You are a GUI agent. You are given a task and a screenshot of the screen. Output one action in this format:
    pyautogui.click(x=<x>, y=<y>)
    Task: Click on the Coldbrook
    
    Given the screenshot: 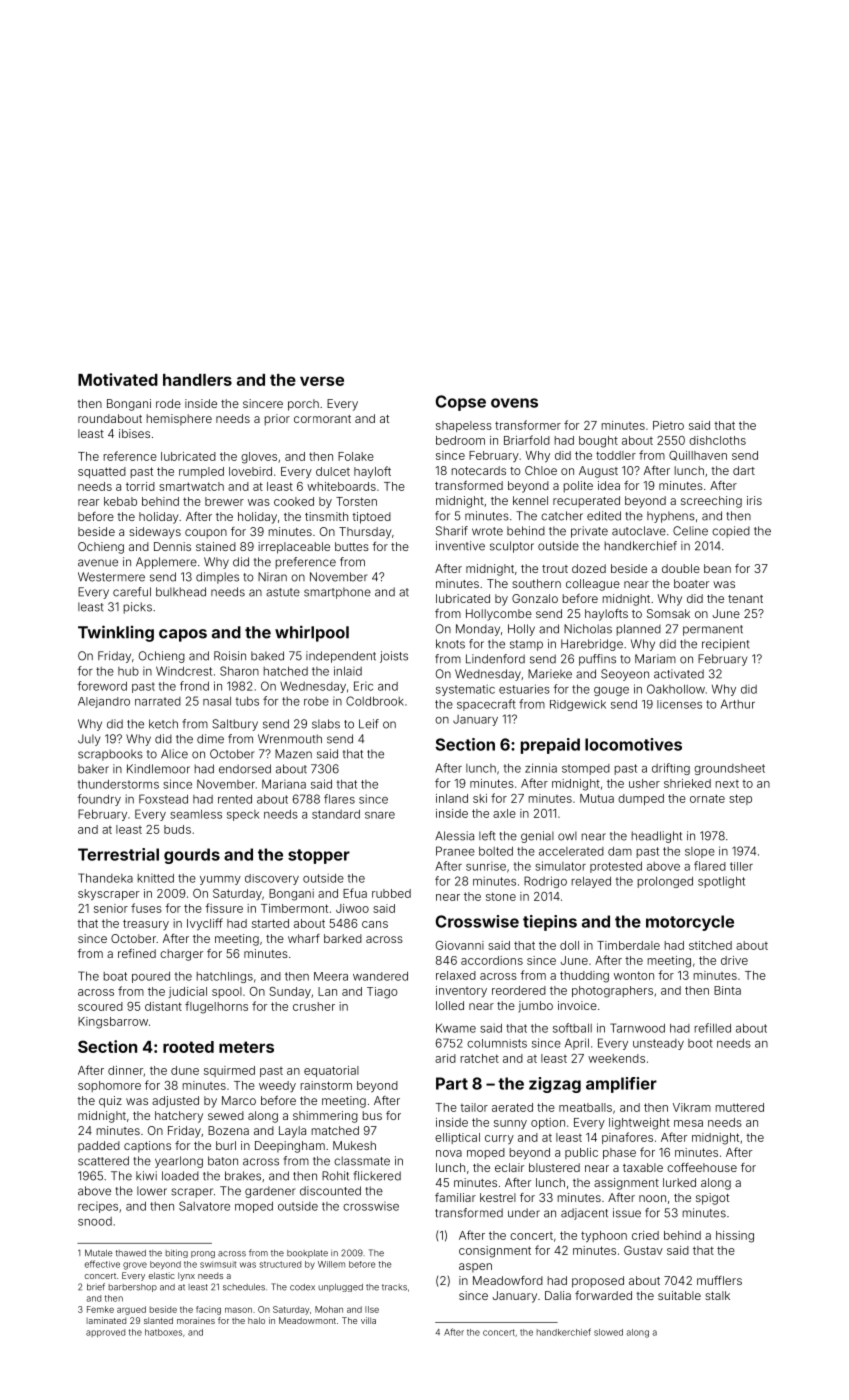 What is the action you would take?
    pyautogui.click(x=375, y=701)
